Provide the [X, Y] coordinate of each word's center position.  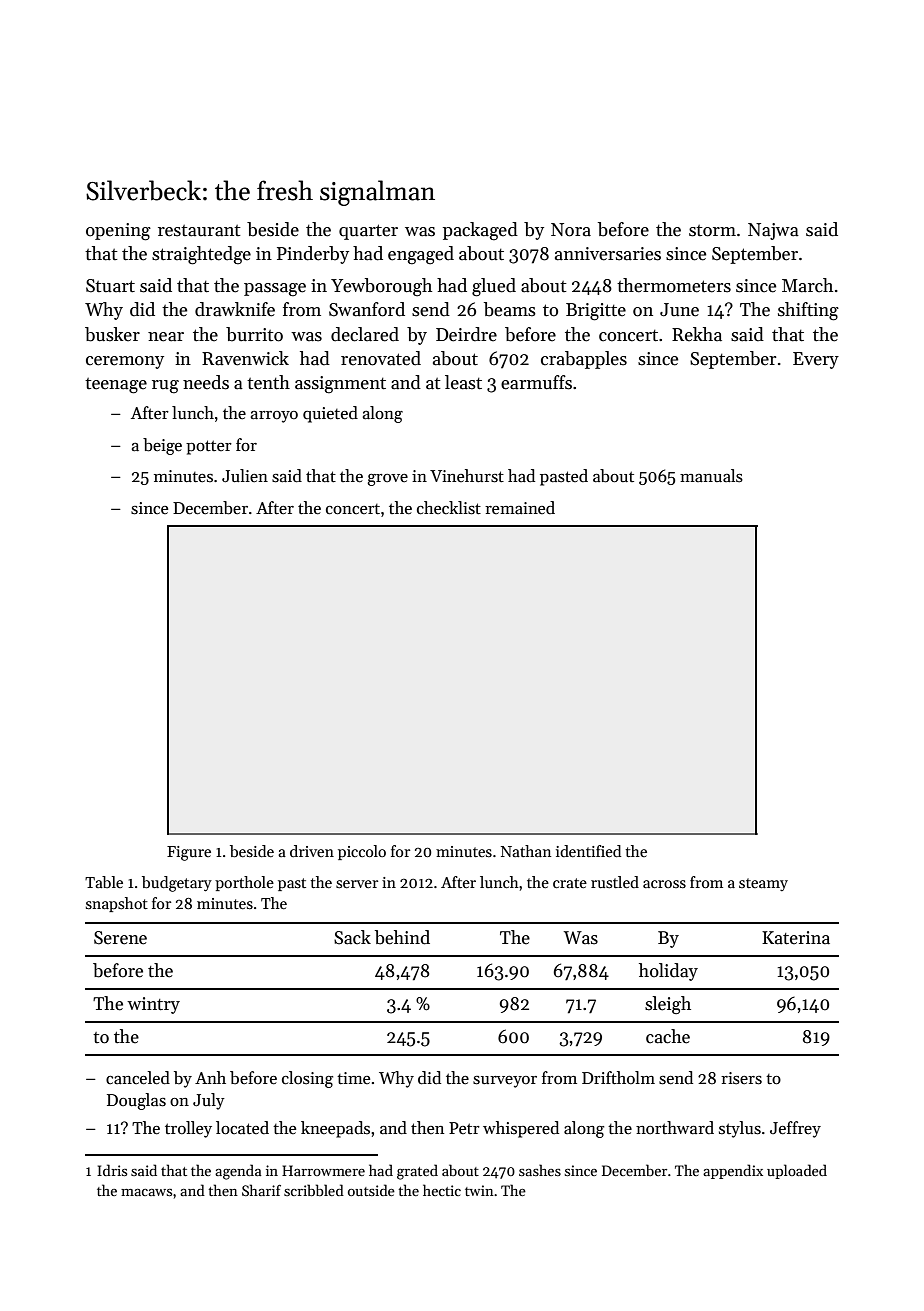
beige [162, 446]
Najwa [773, 231]
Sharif [261, 1190]
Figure [189, 853]
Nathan [526, 851]
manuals [711, 476]
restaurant [199, 231]
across [664, 884]
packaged [480, 231]
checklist [449, 508]
